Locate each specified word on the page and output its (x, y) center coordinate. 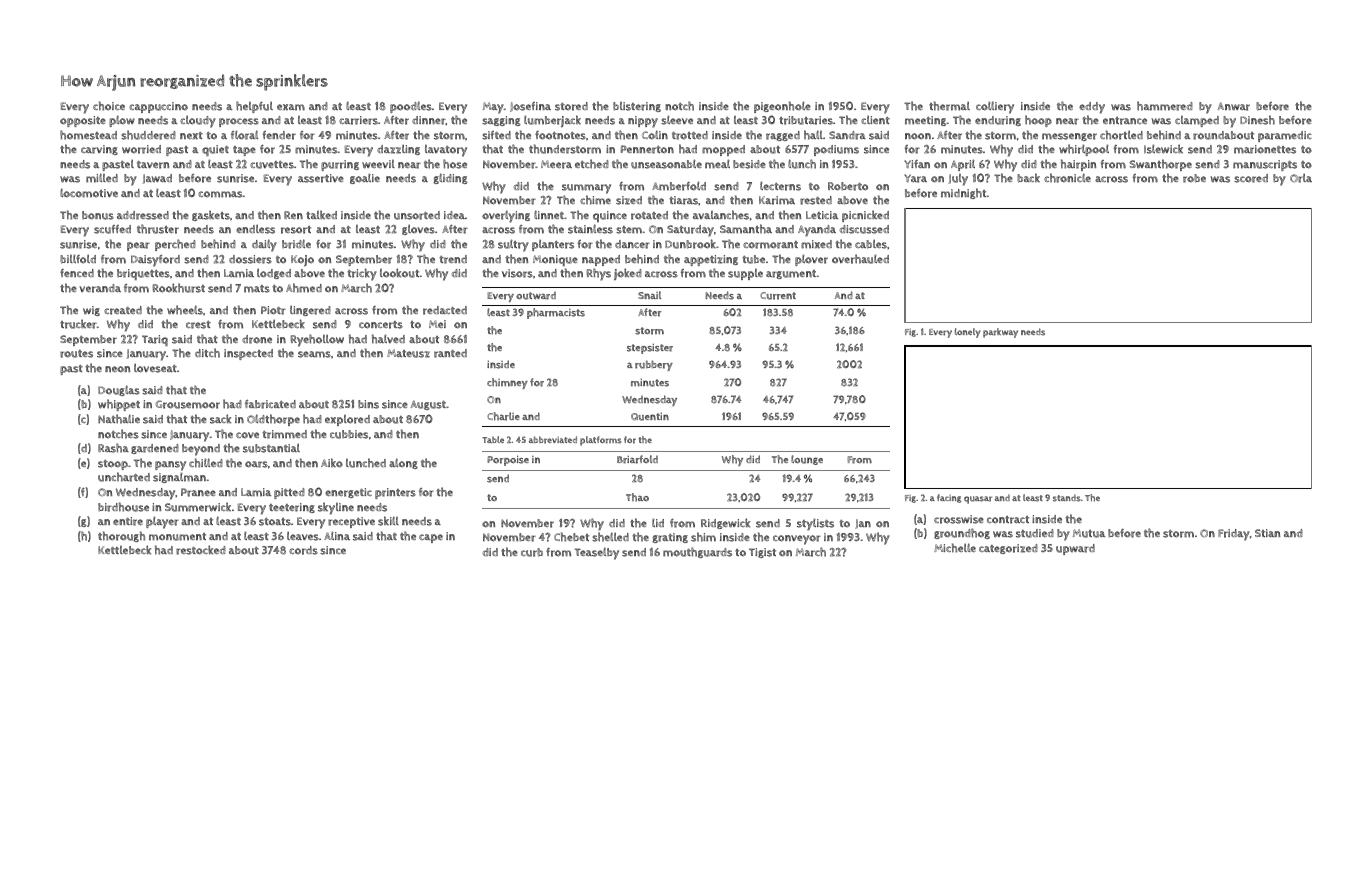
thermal (949, 106)
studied (1035, 533)
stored (571, 106)
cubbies (349, 434)
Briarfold (637, 459)
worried (141, 149)
